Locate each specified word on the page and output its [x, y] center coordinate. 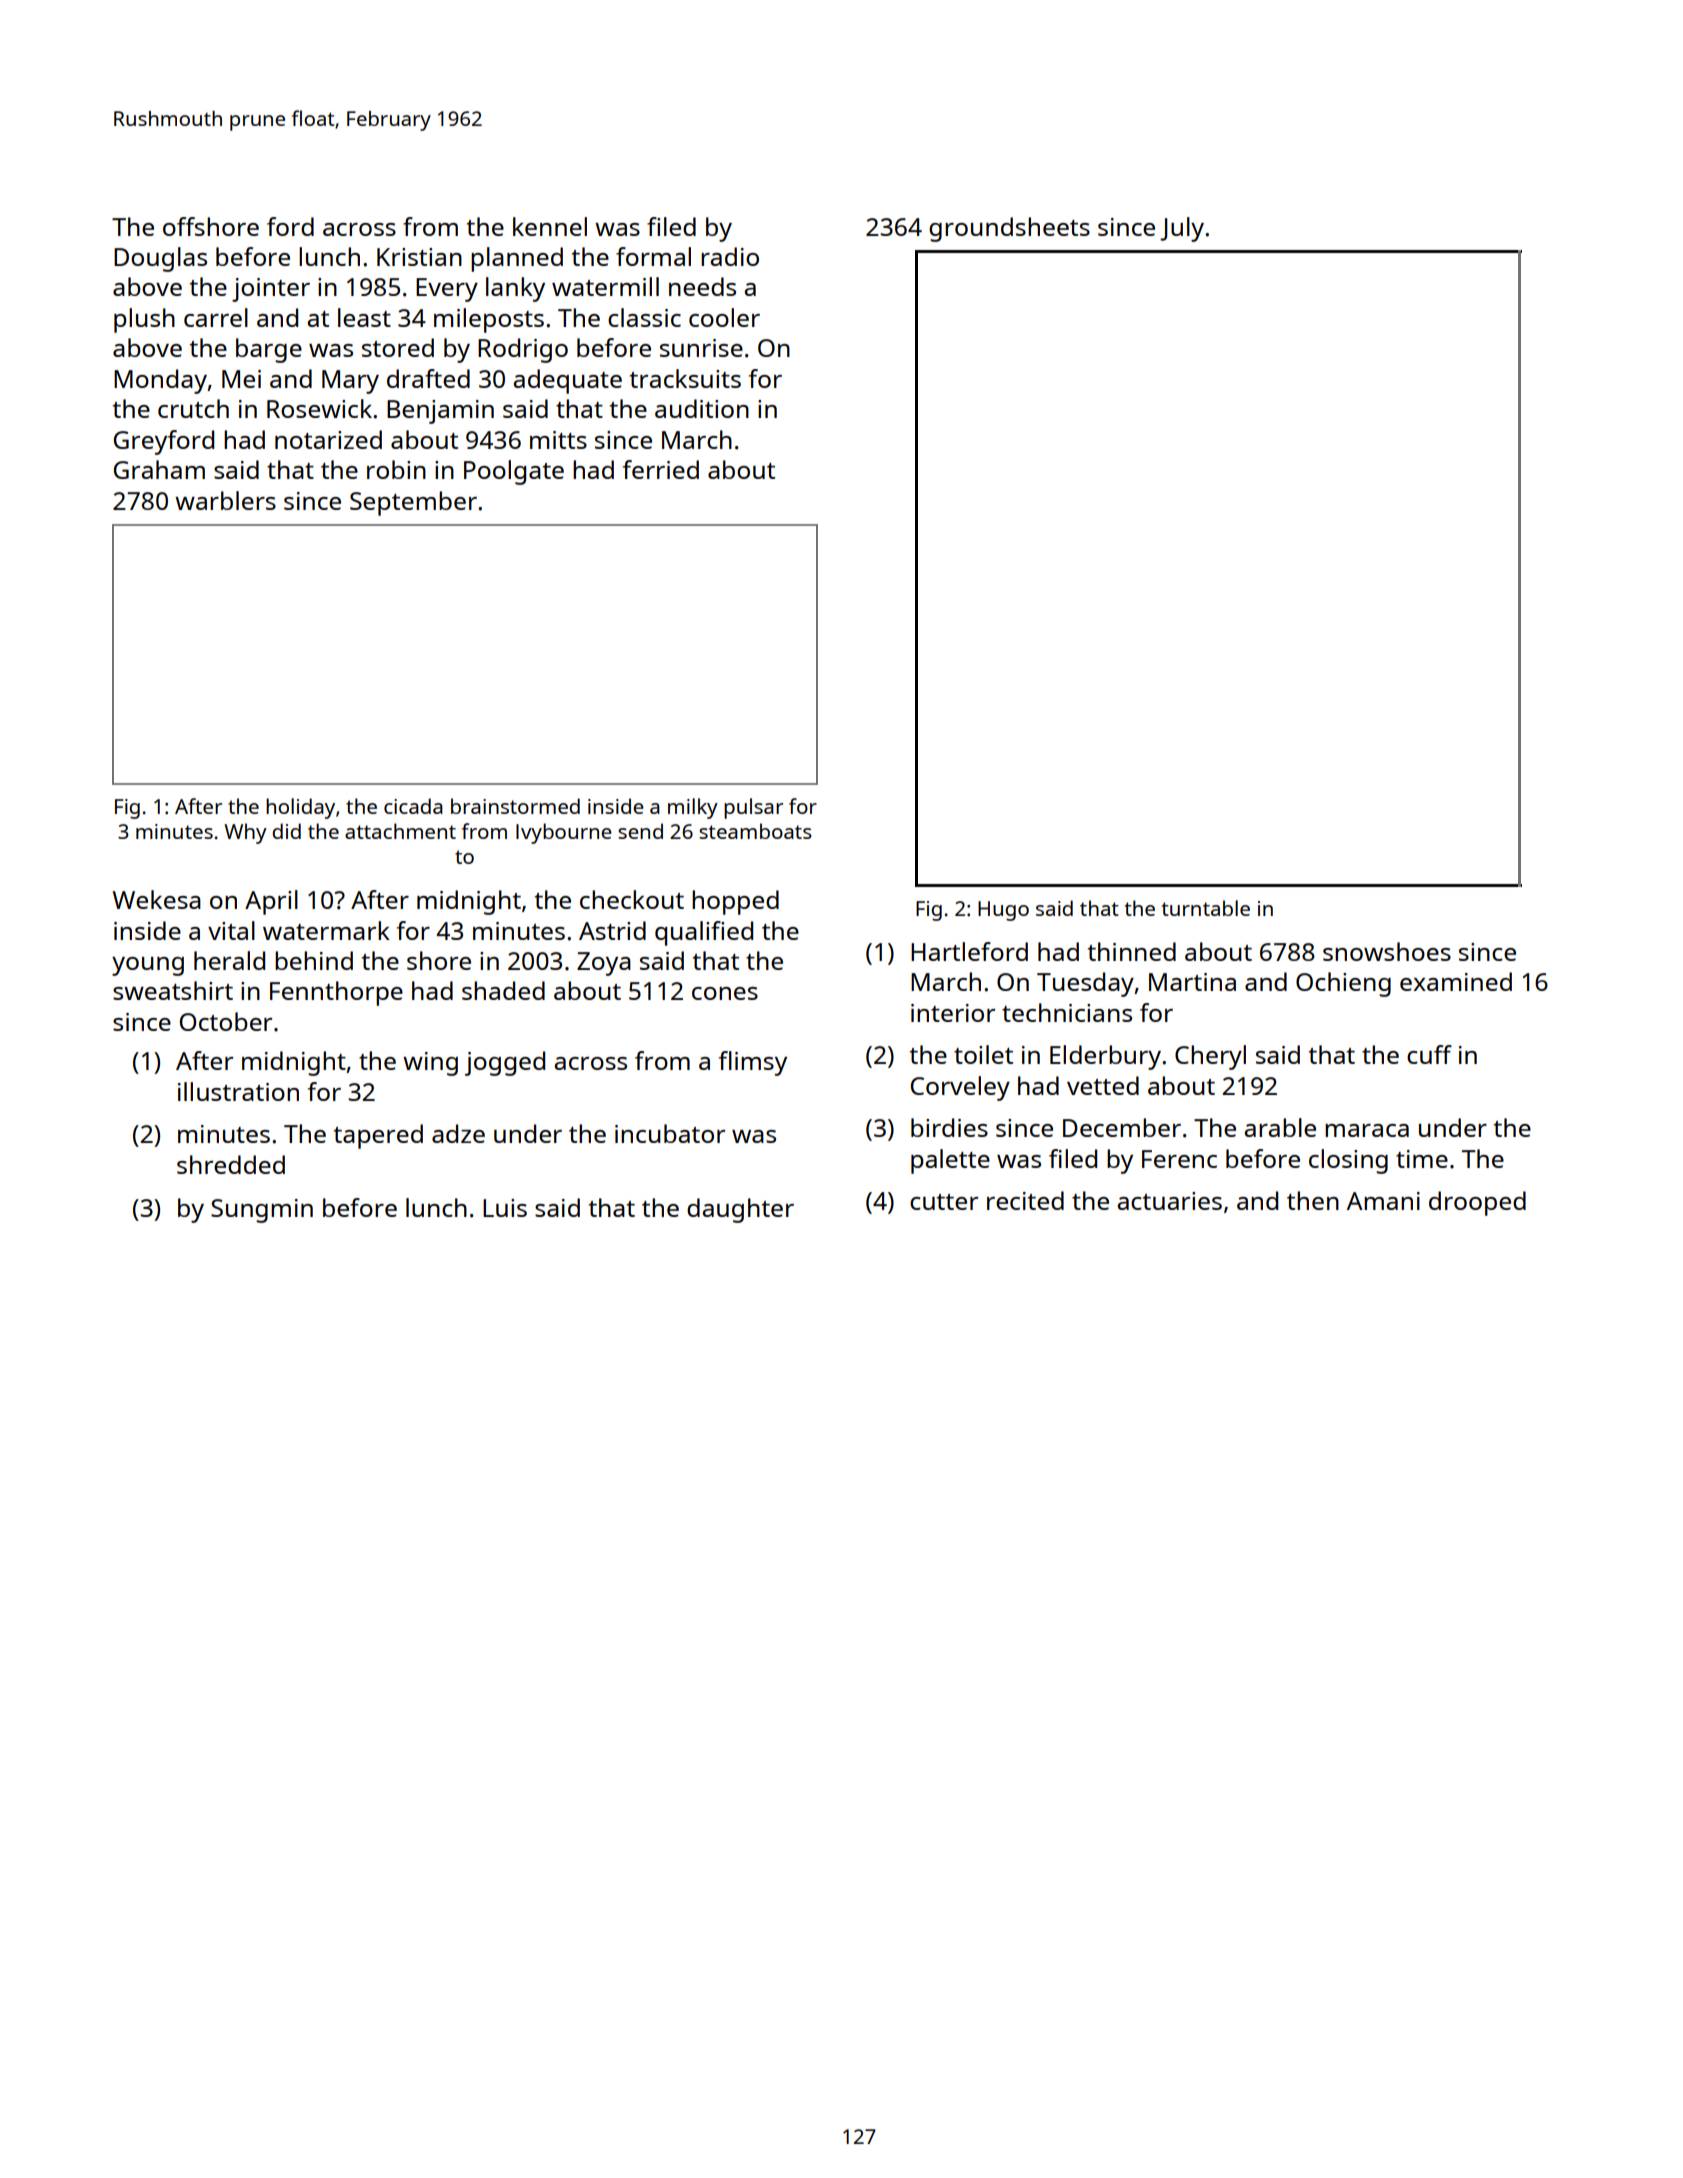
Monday [160, 381]
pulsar [753, 808]
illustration [238, 1091]
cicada [413, 806]
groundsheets [1009, 229]
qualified [704, 933]
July [1182, 229]
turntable [1206, 908]
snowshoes [1387, 951]
